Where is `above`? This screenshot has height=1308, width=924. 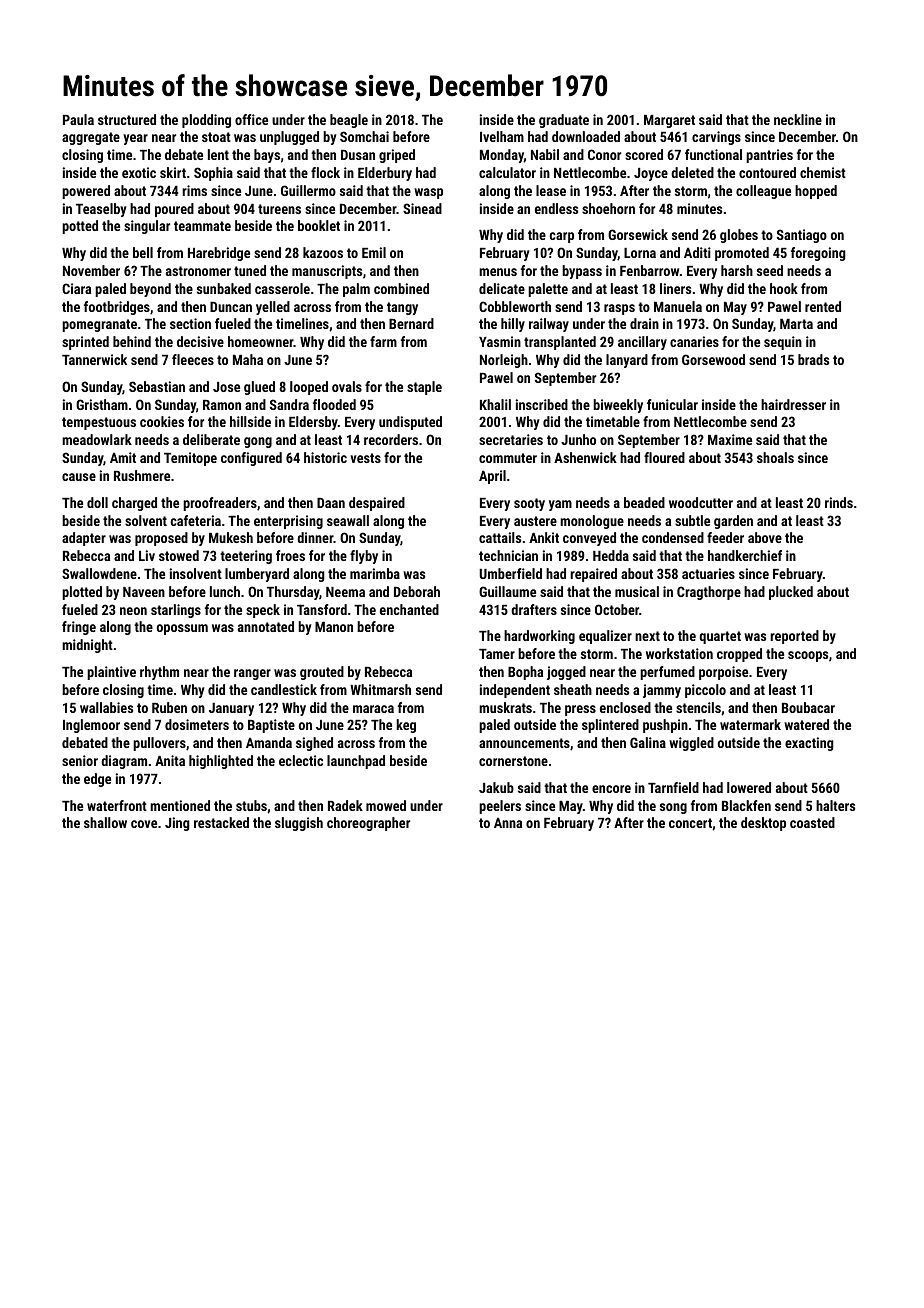 above is located at coordinates (765, 537).
